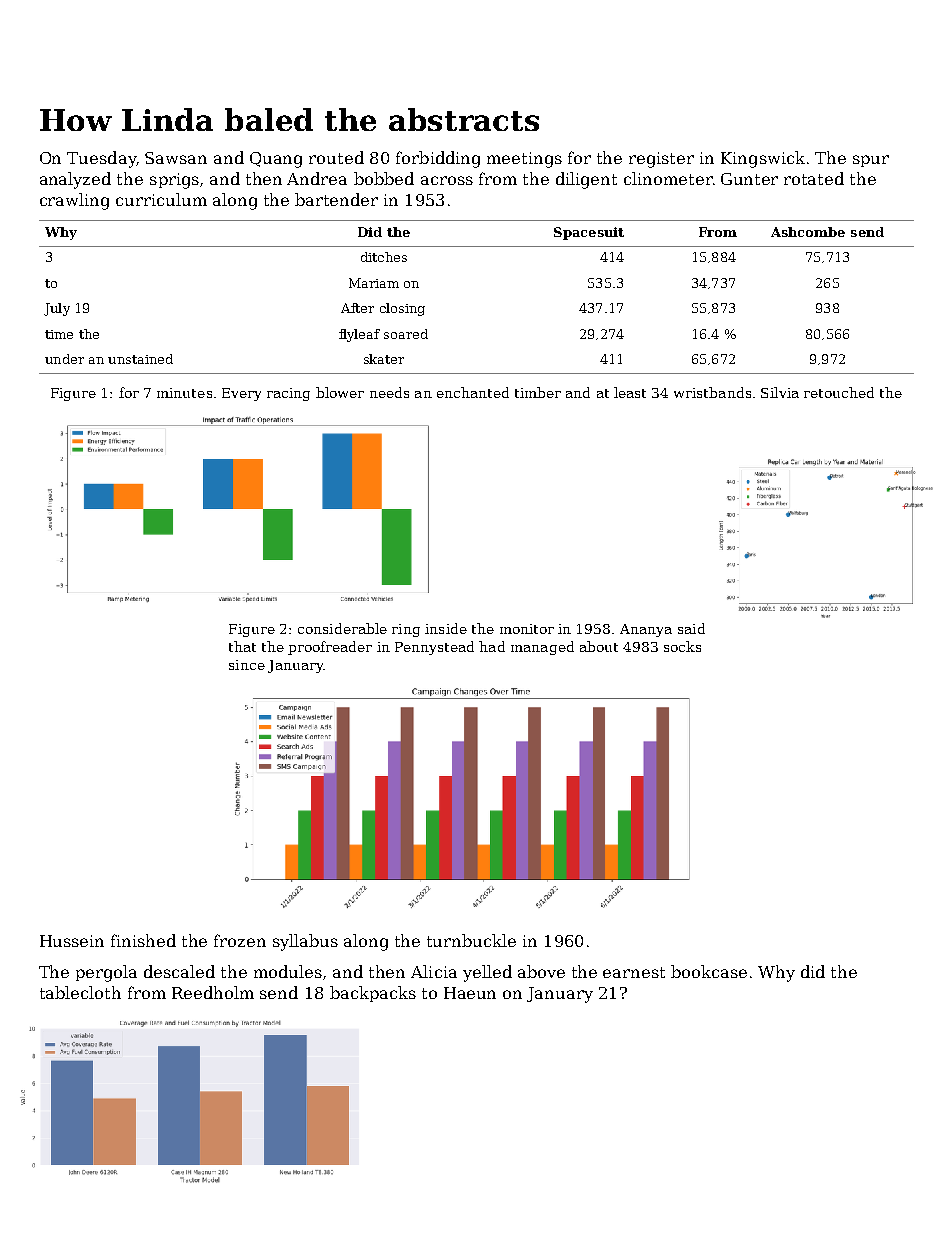 The height and width of the page is (1233, 952). I want to click on Ashcombe, so click(808, 232).
